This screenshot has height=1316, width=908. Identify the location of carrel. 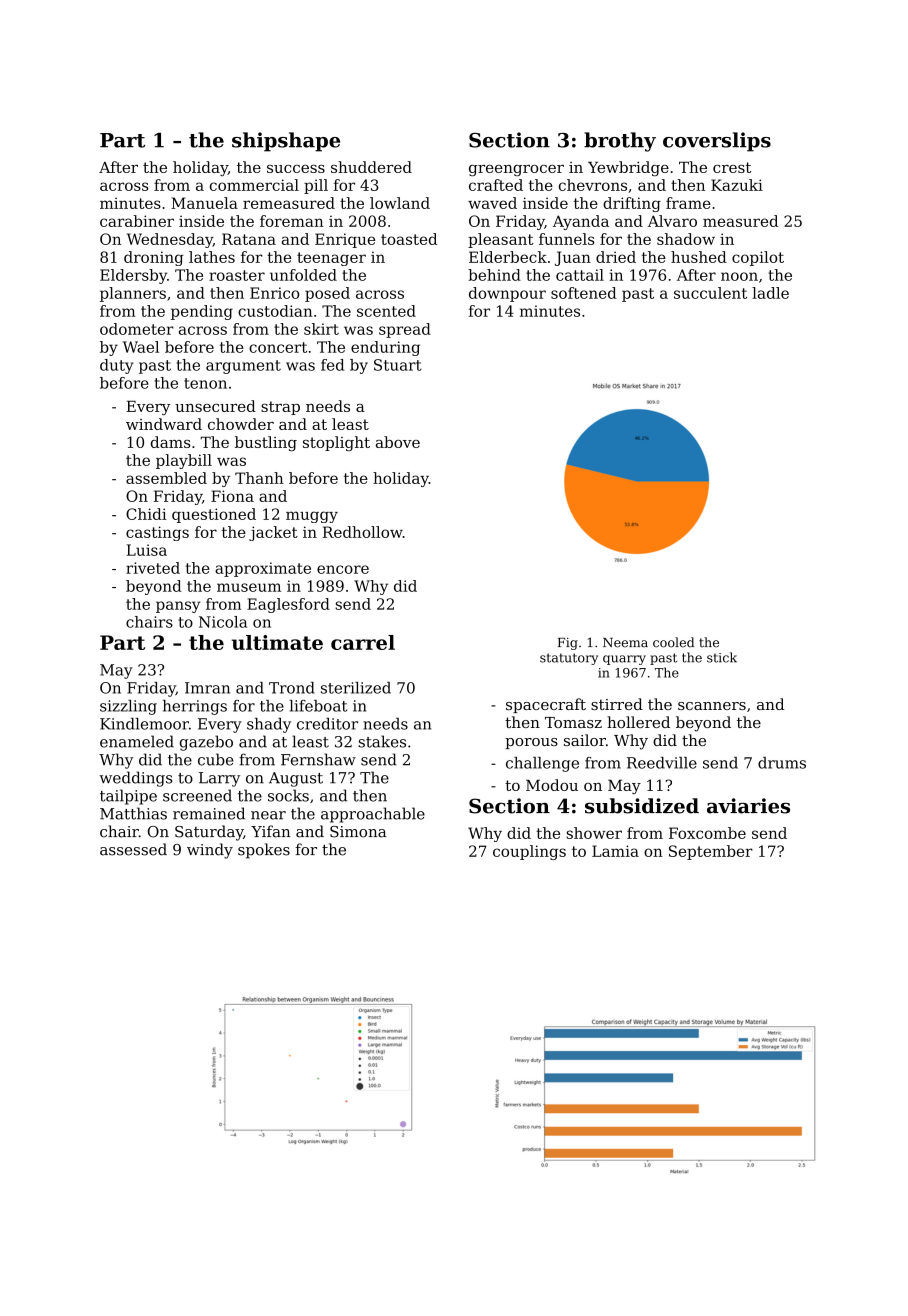
(363, 642).
